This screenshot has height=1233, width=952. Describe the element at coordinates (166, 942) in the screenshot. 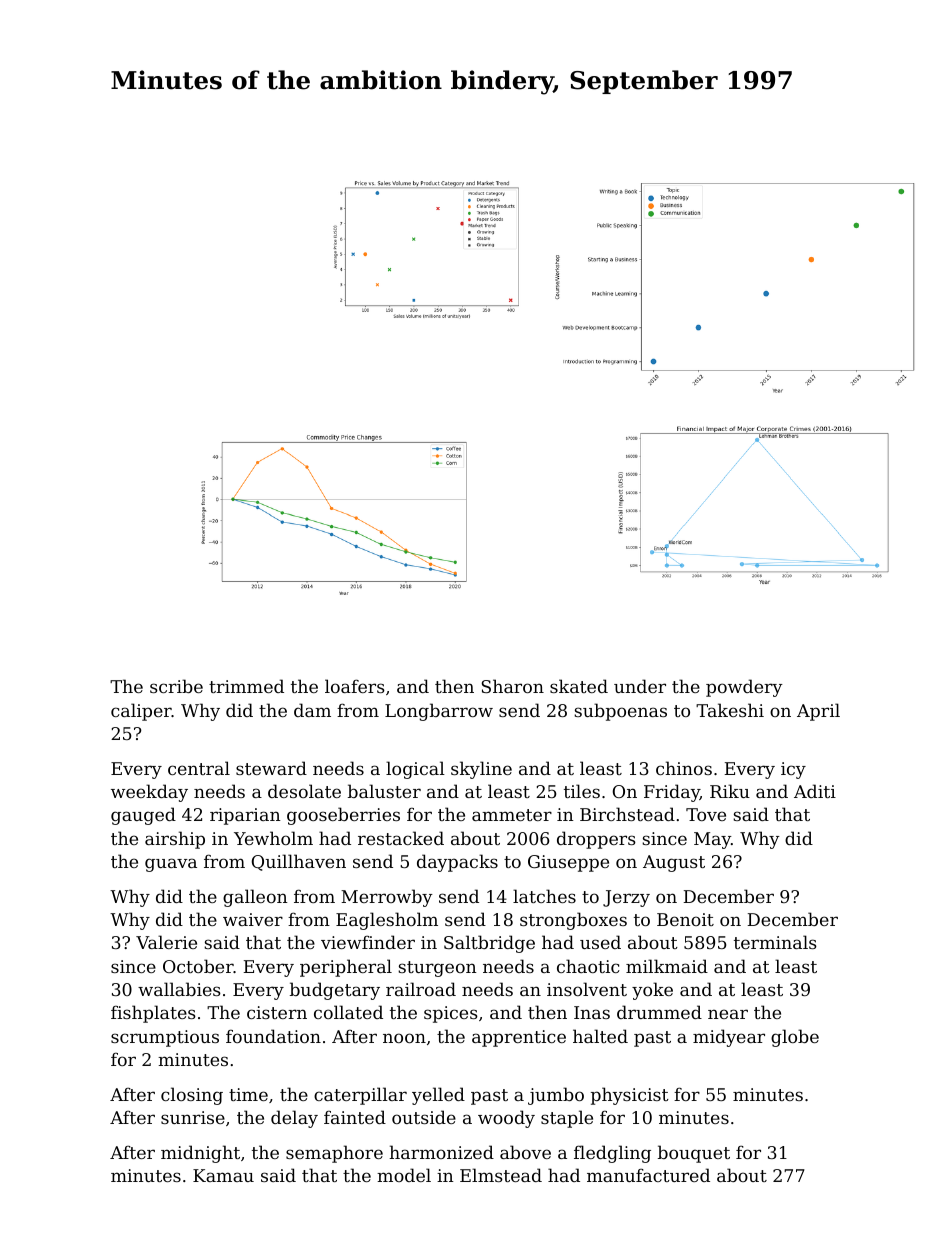

I see `Valerie` at that location.
